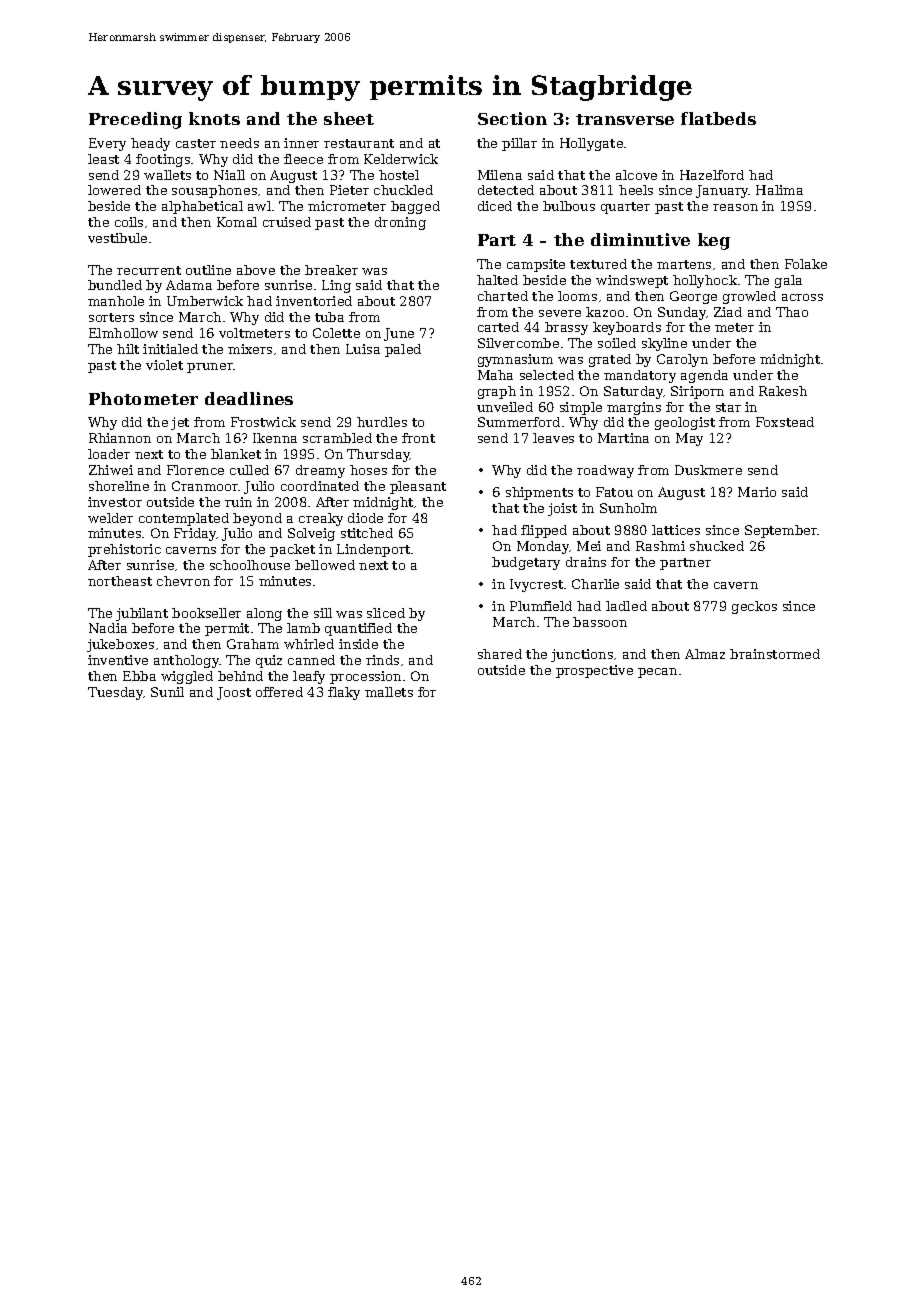  What do you see at coordinates (718, 118) in the image?
I see `flatbeds` at bounding box center [718, 118].
